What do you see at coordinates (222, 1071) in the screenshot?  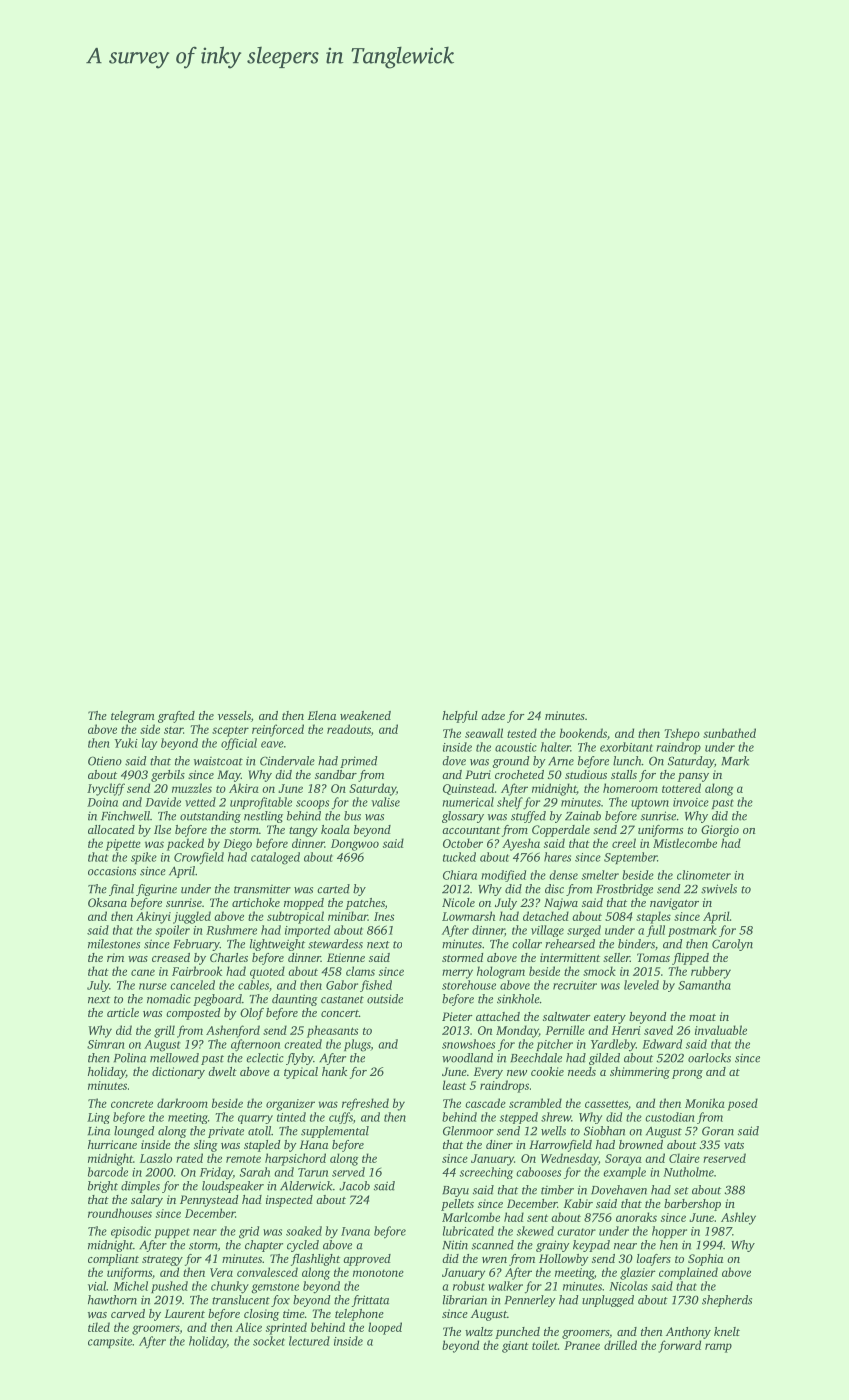 I see `dwelt` at bounding box center [222, 1071].
